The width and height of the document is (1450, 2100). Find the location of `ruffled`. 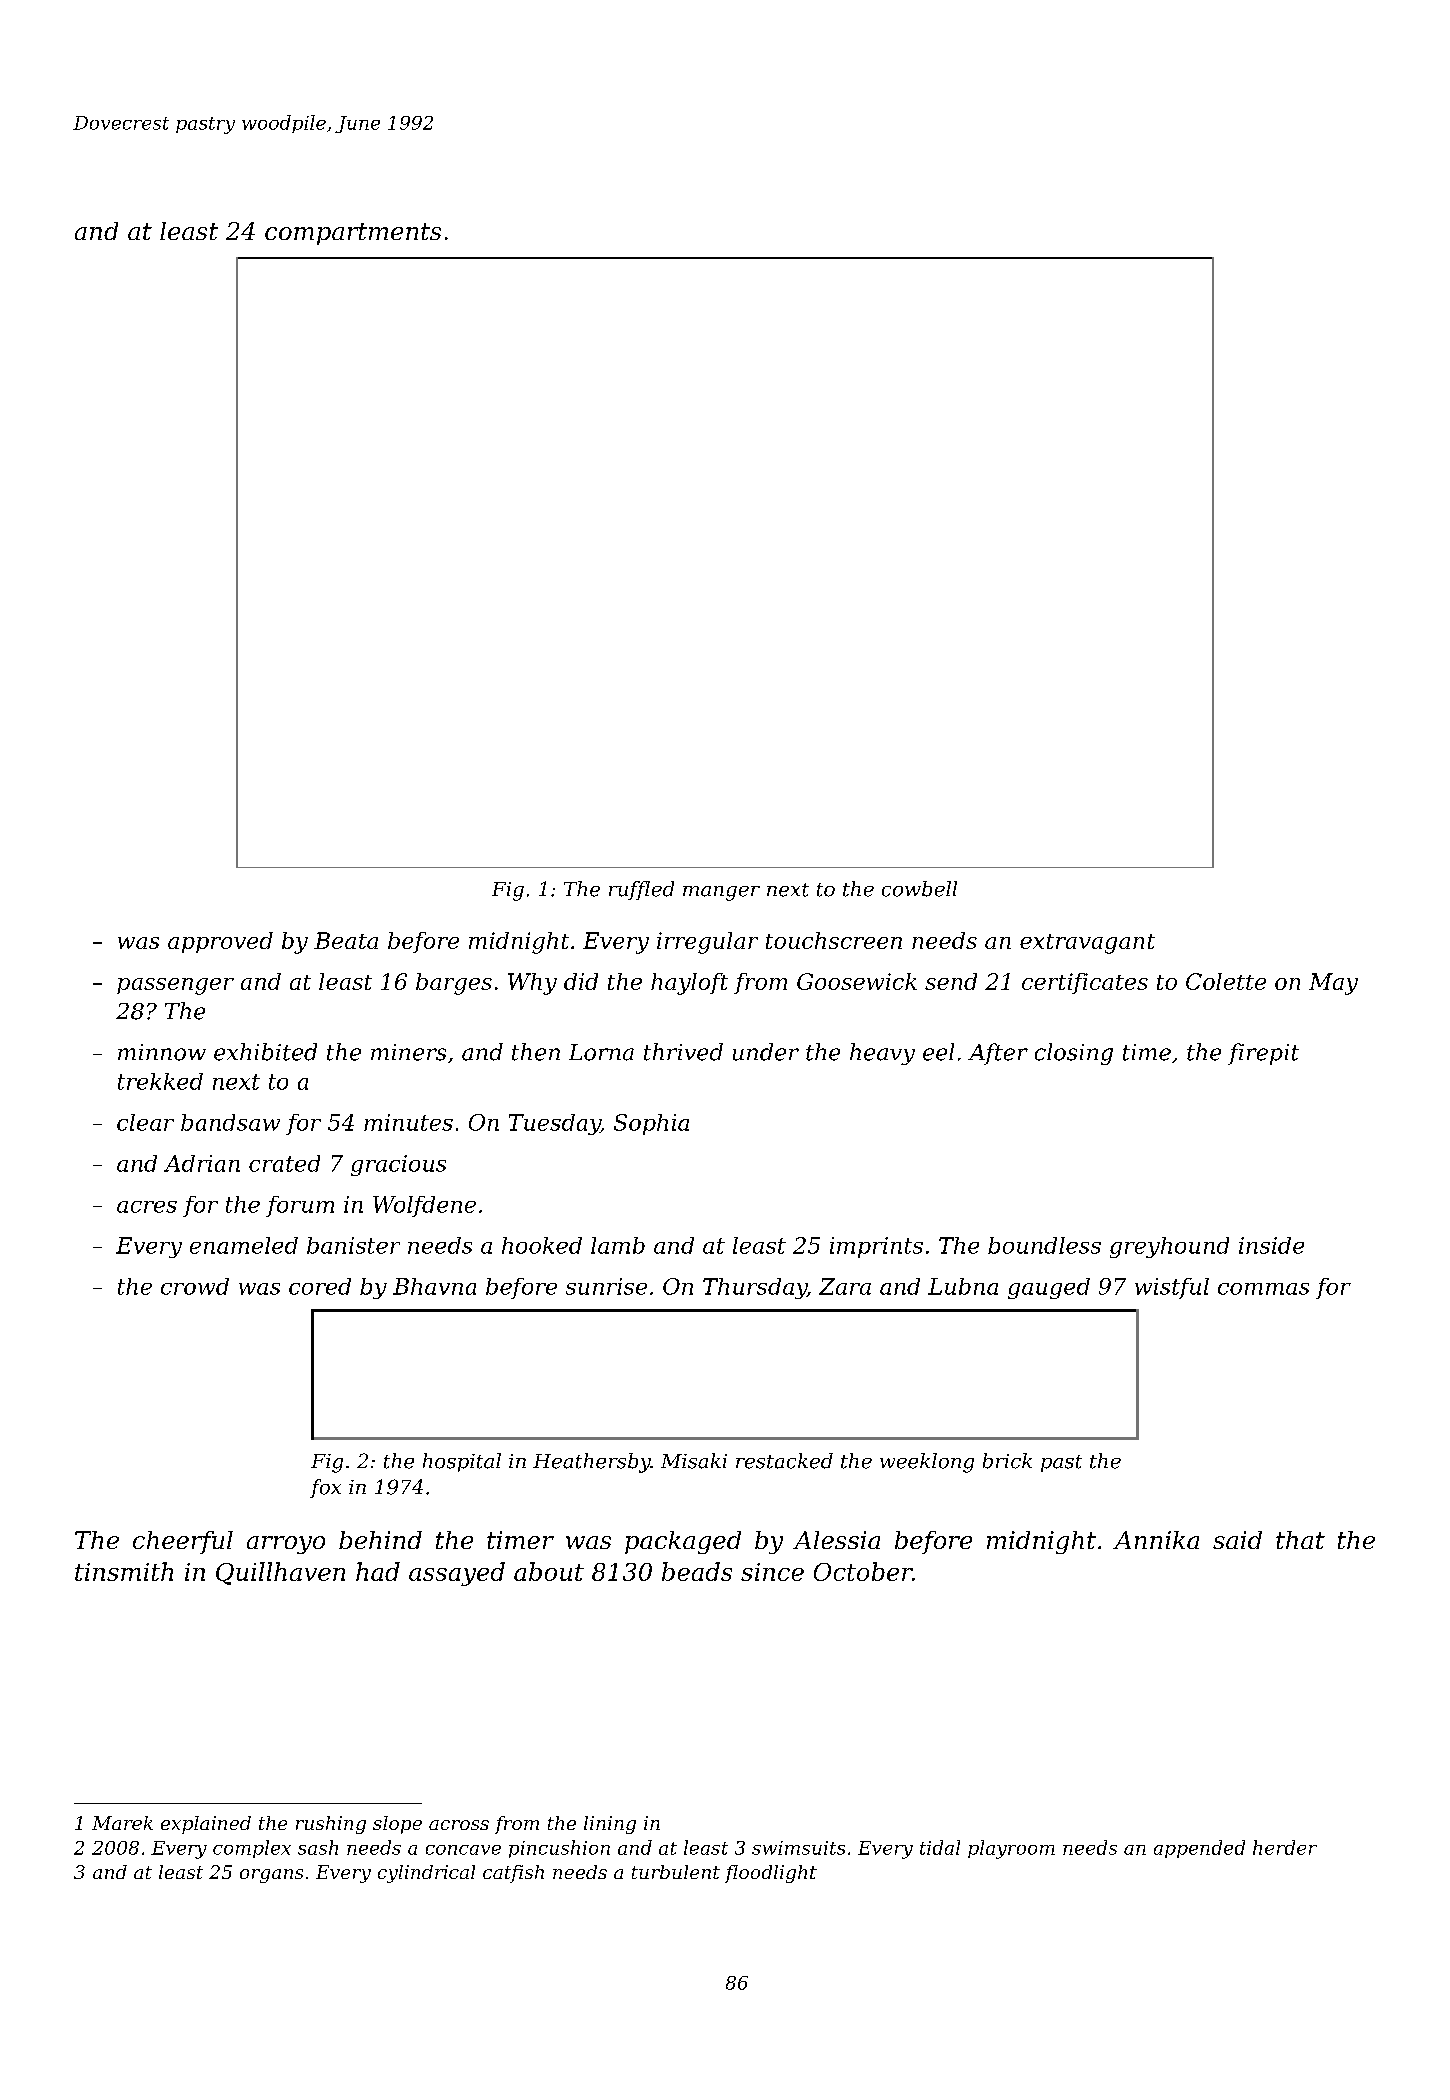

ruffled is located at coordinates (641, 890).
